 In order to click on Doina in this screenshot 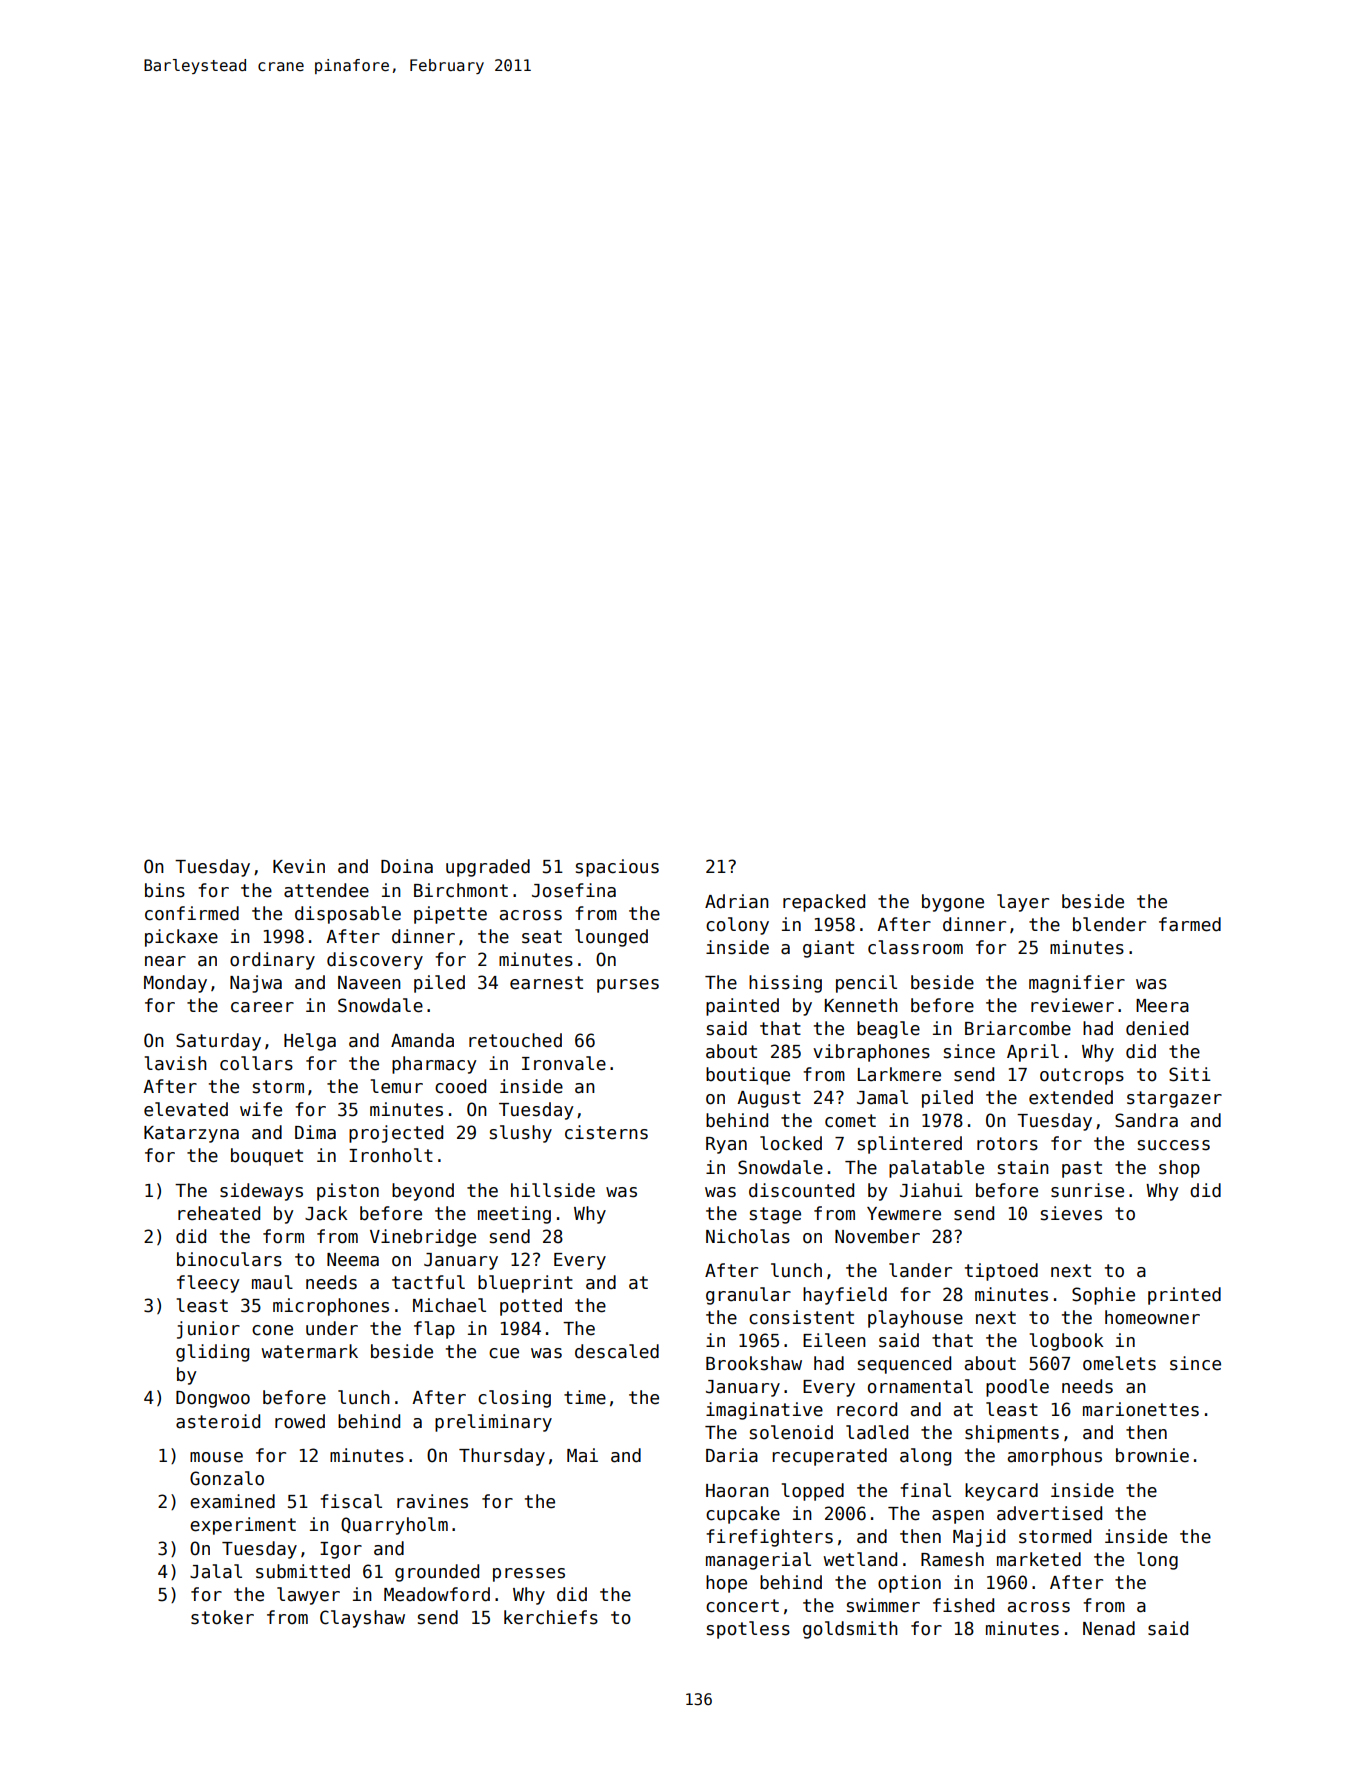, I will do `click(407, 866)`.
